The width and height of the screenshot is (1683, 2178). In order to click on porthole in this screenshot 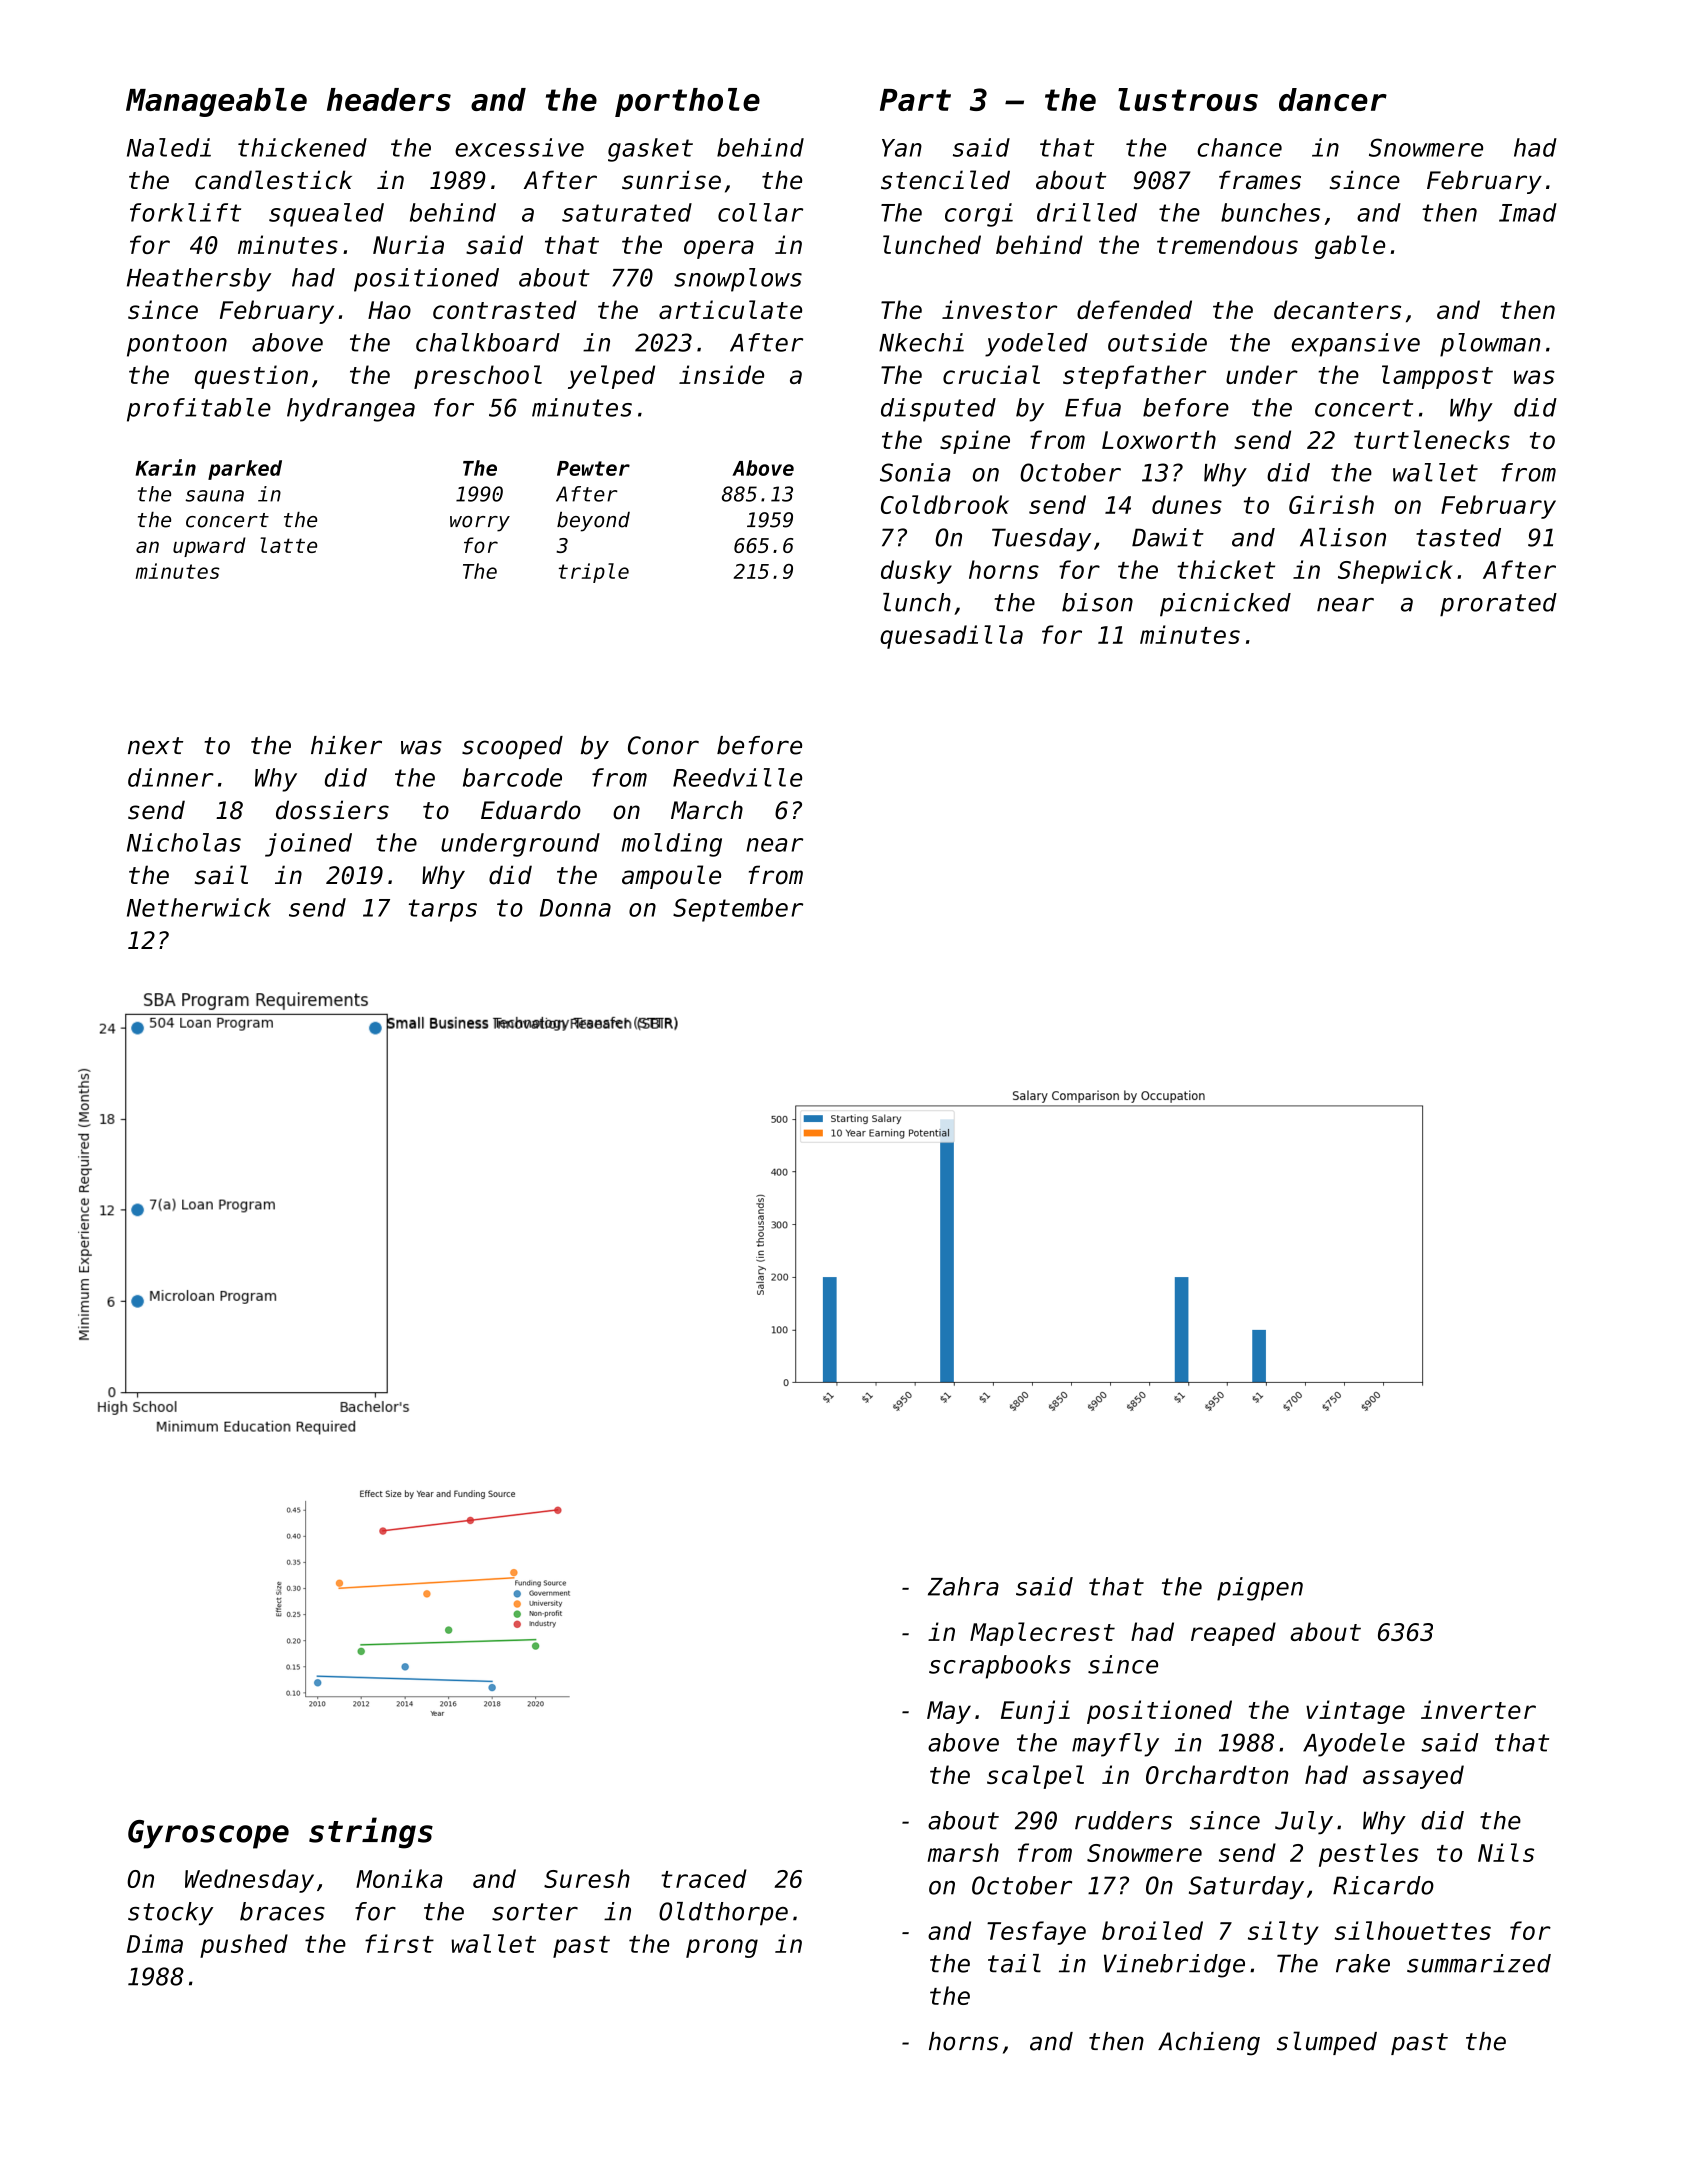, I will do `click(687, 102)`.
